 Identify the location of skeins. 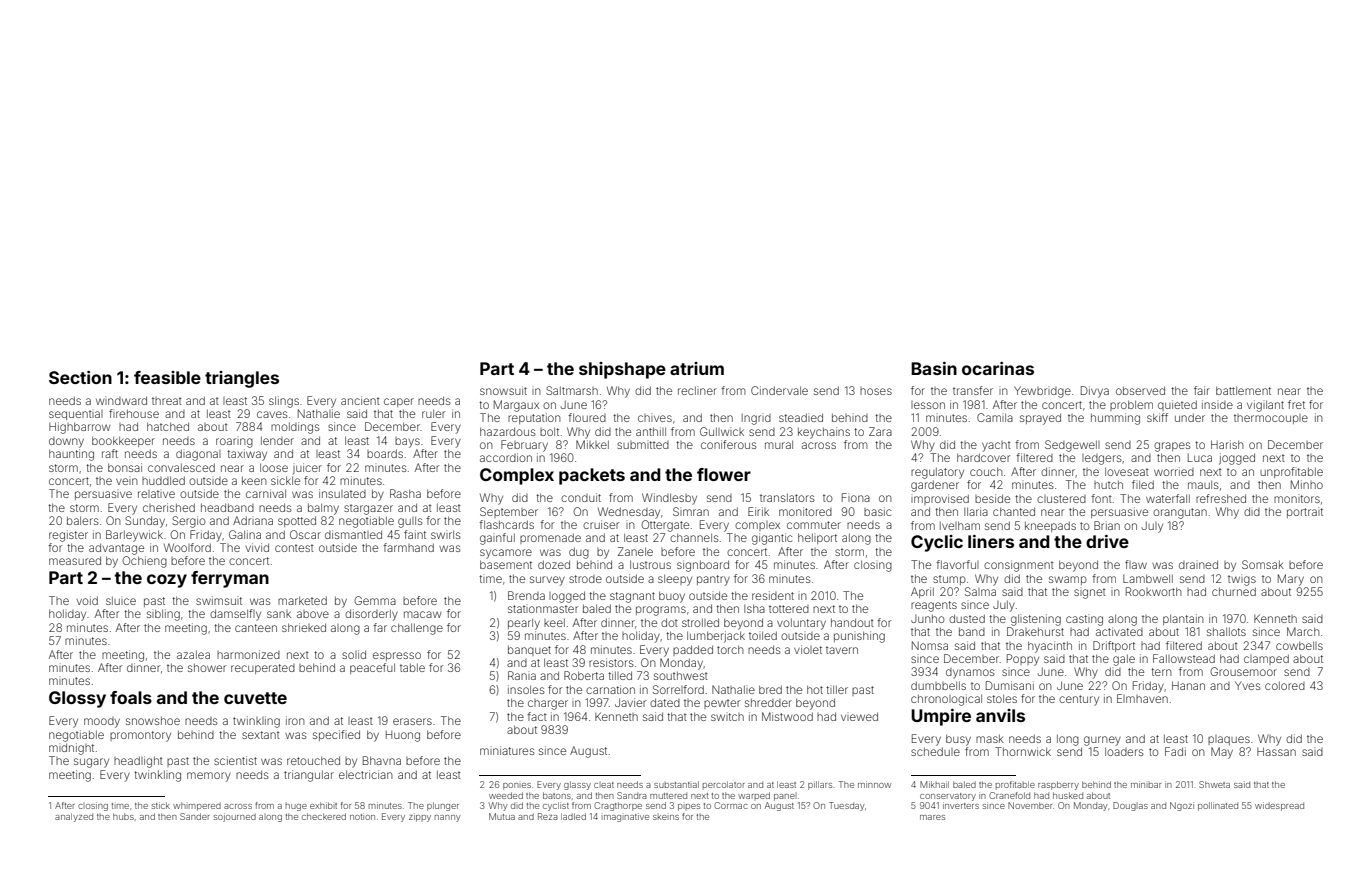
(666, 817).
